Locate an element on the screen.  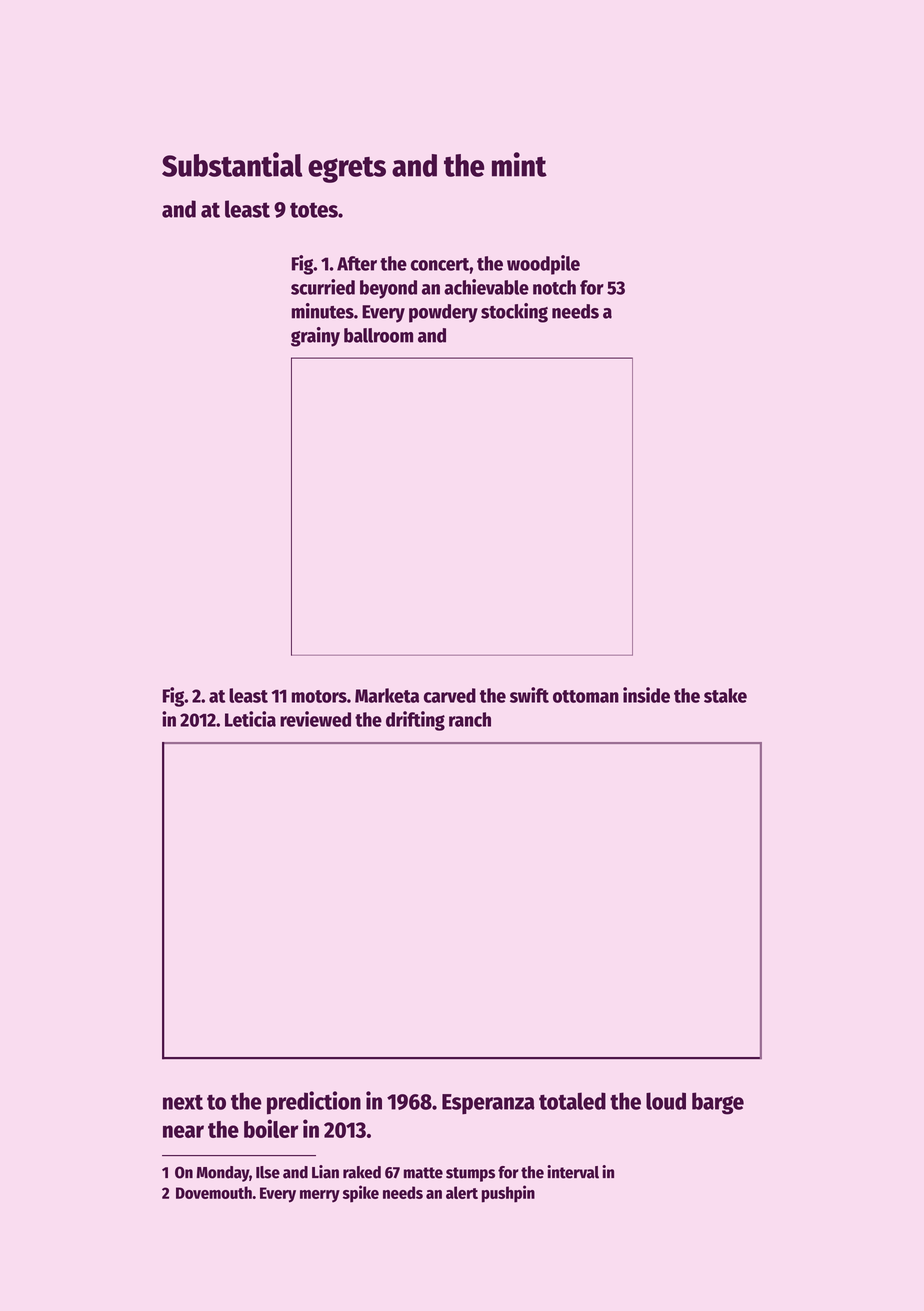
woodpile is located at coordinates (543, 265).
